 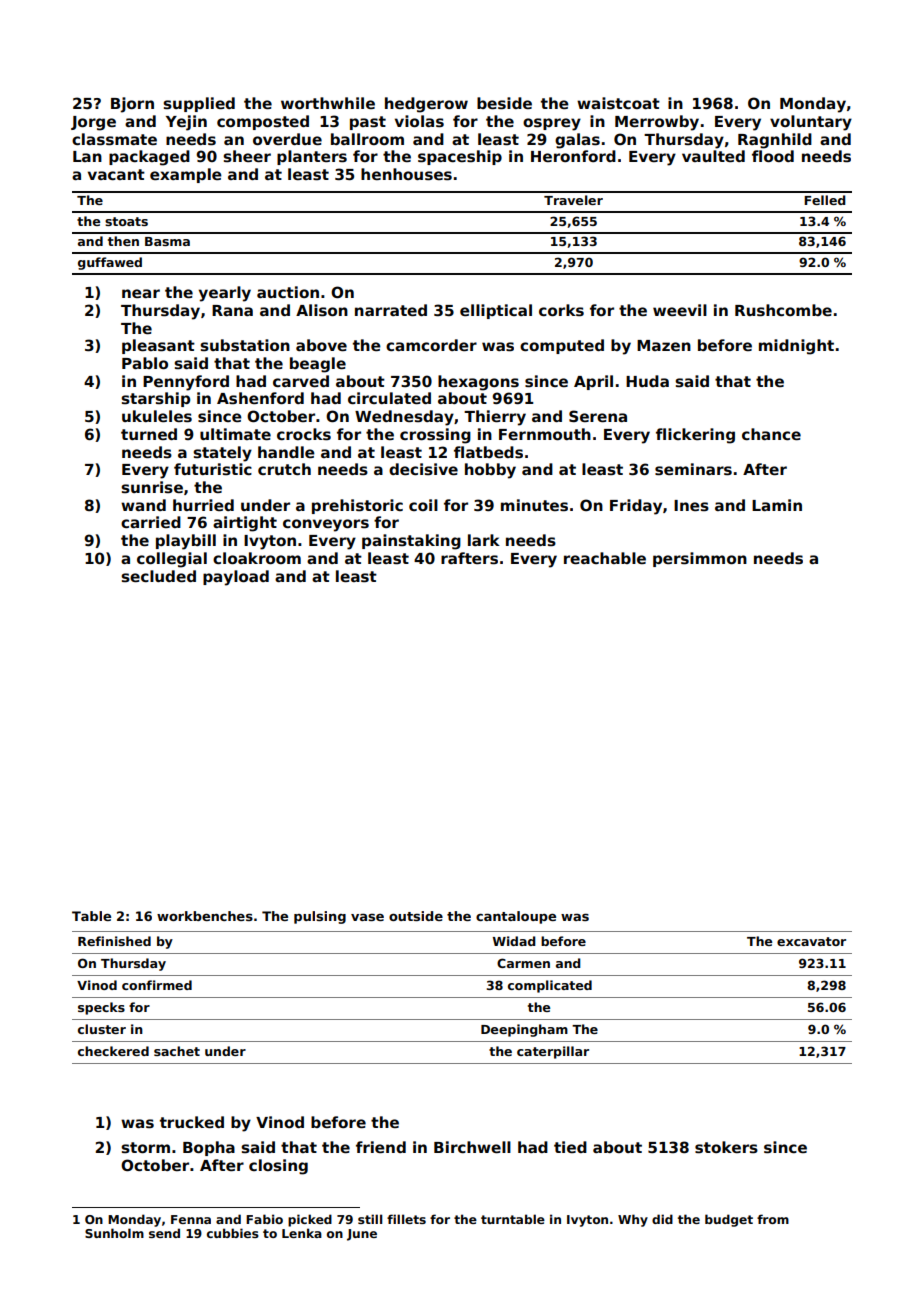 I want to click on secluded, so click(x=158, y=576).
